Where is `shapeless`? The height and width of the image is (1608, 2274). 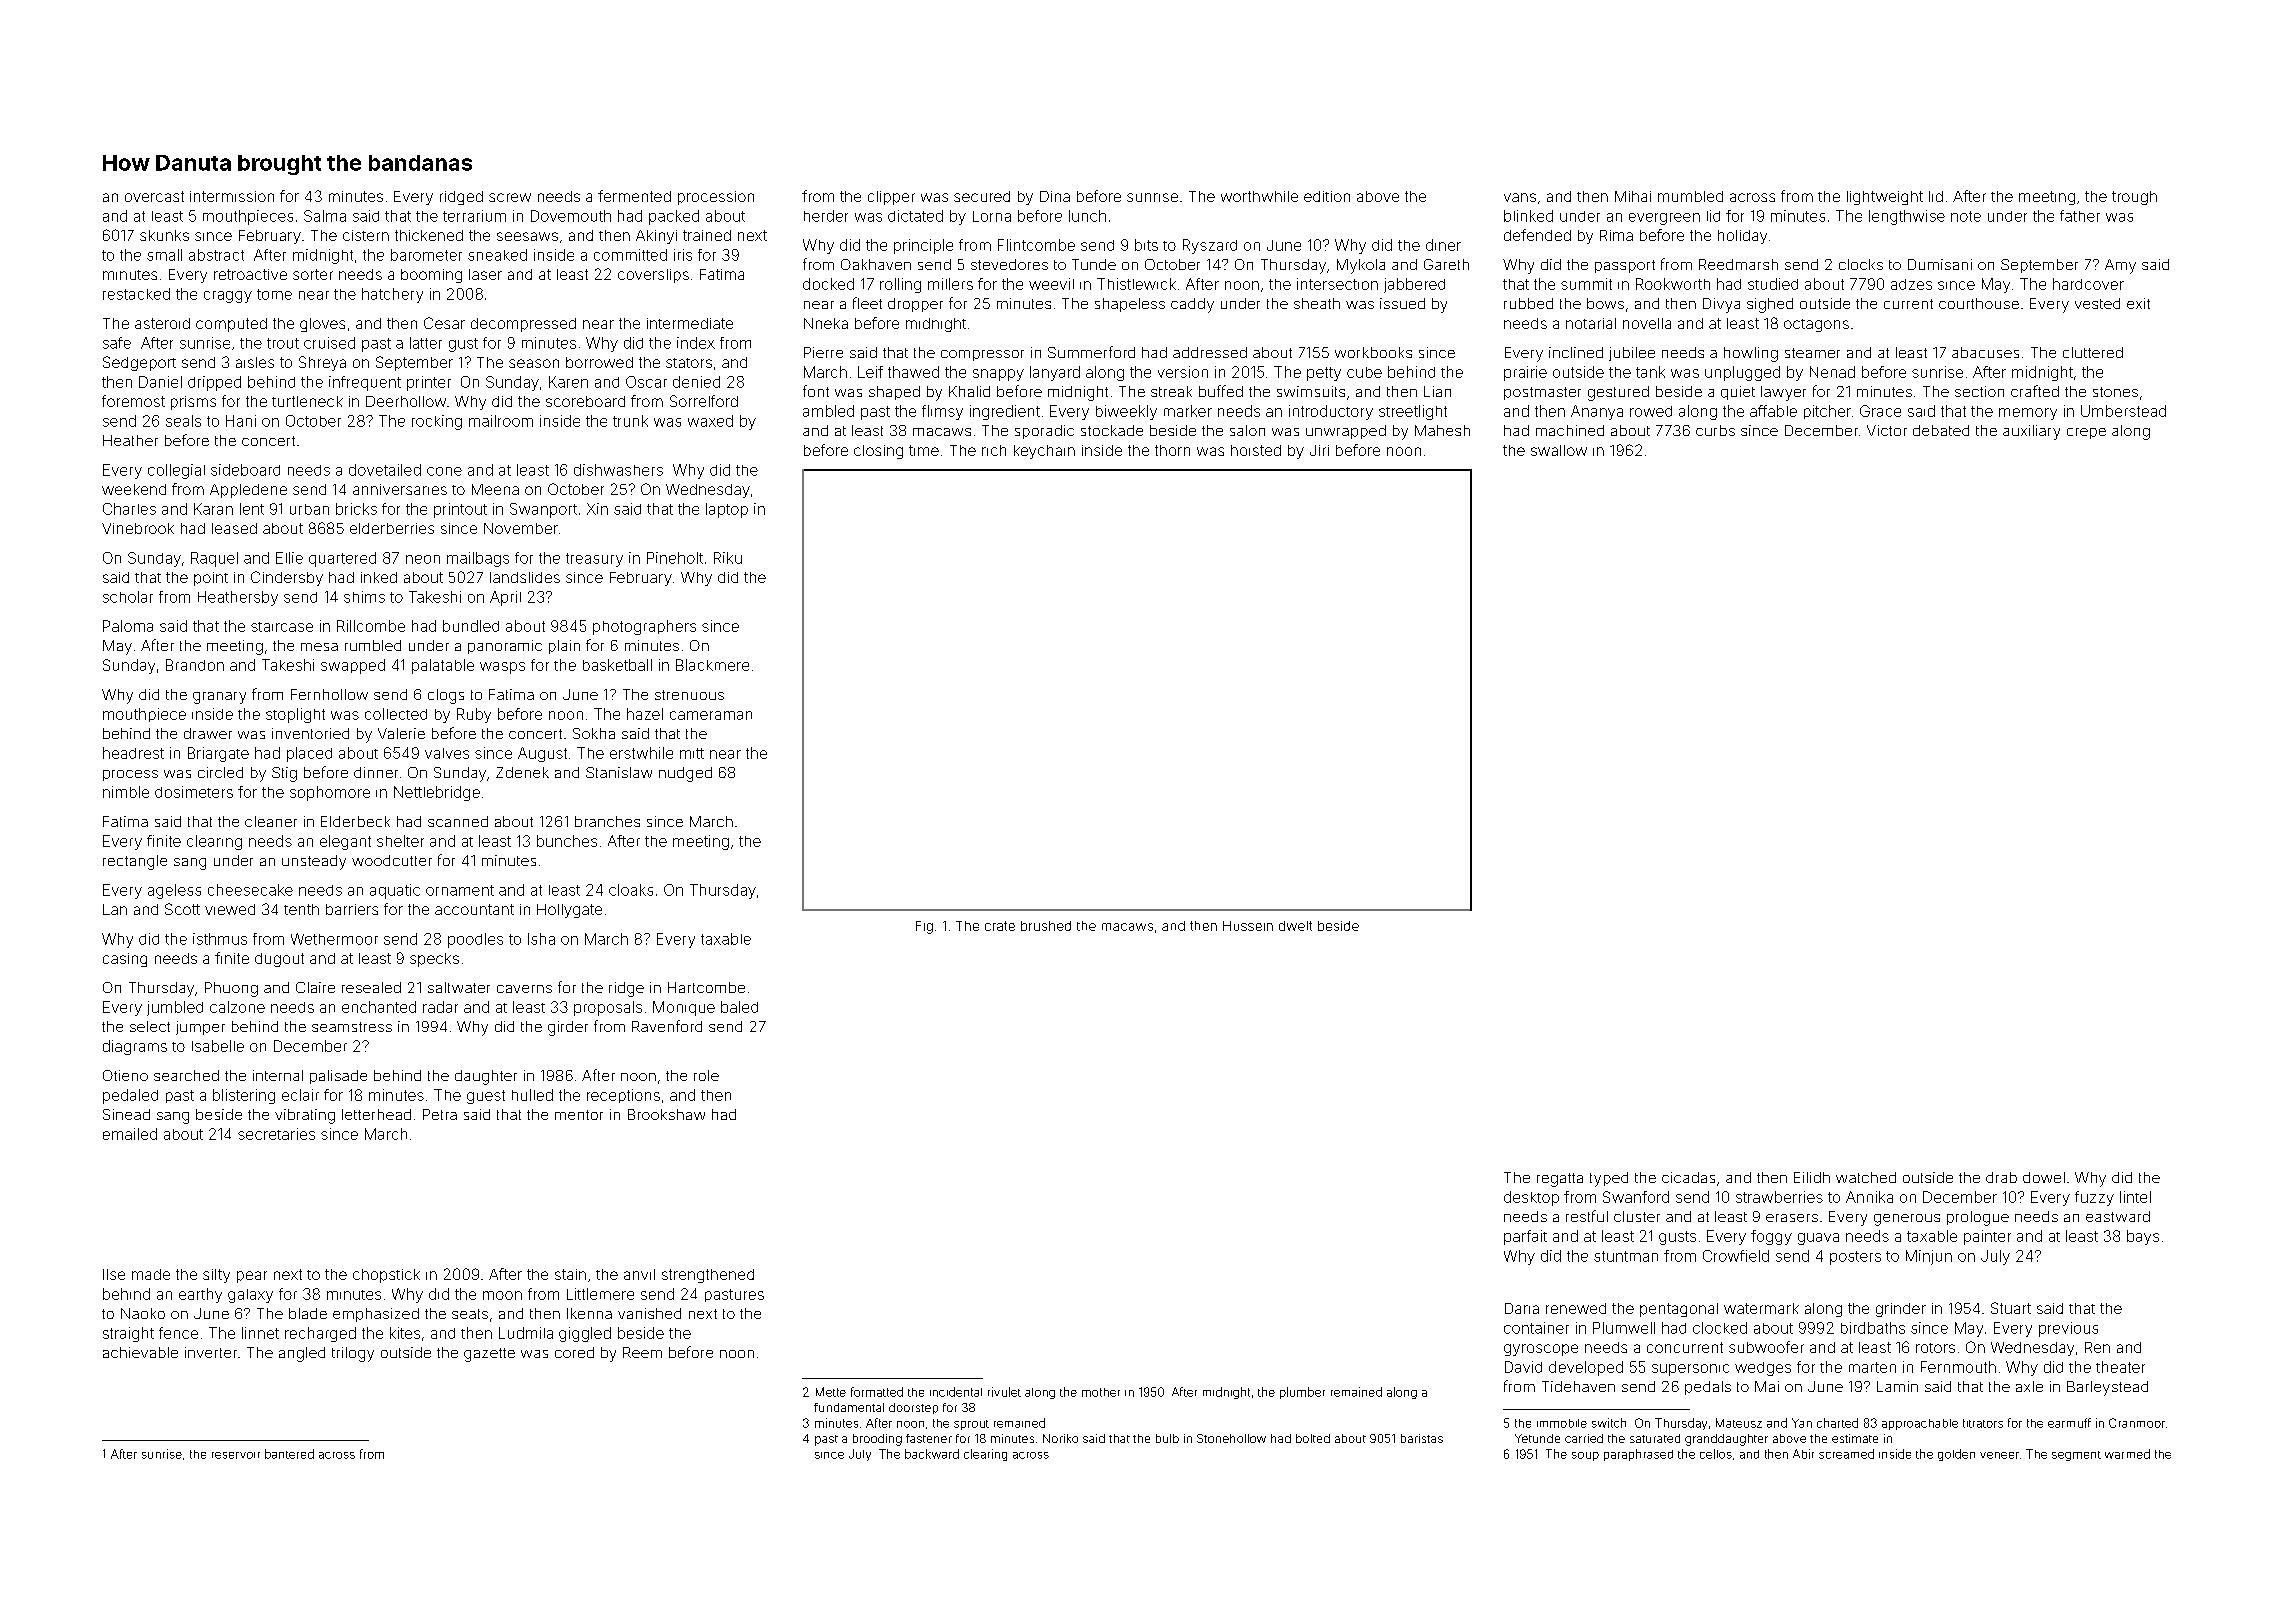
shapeless is located at coordinates (1130, 305).
